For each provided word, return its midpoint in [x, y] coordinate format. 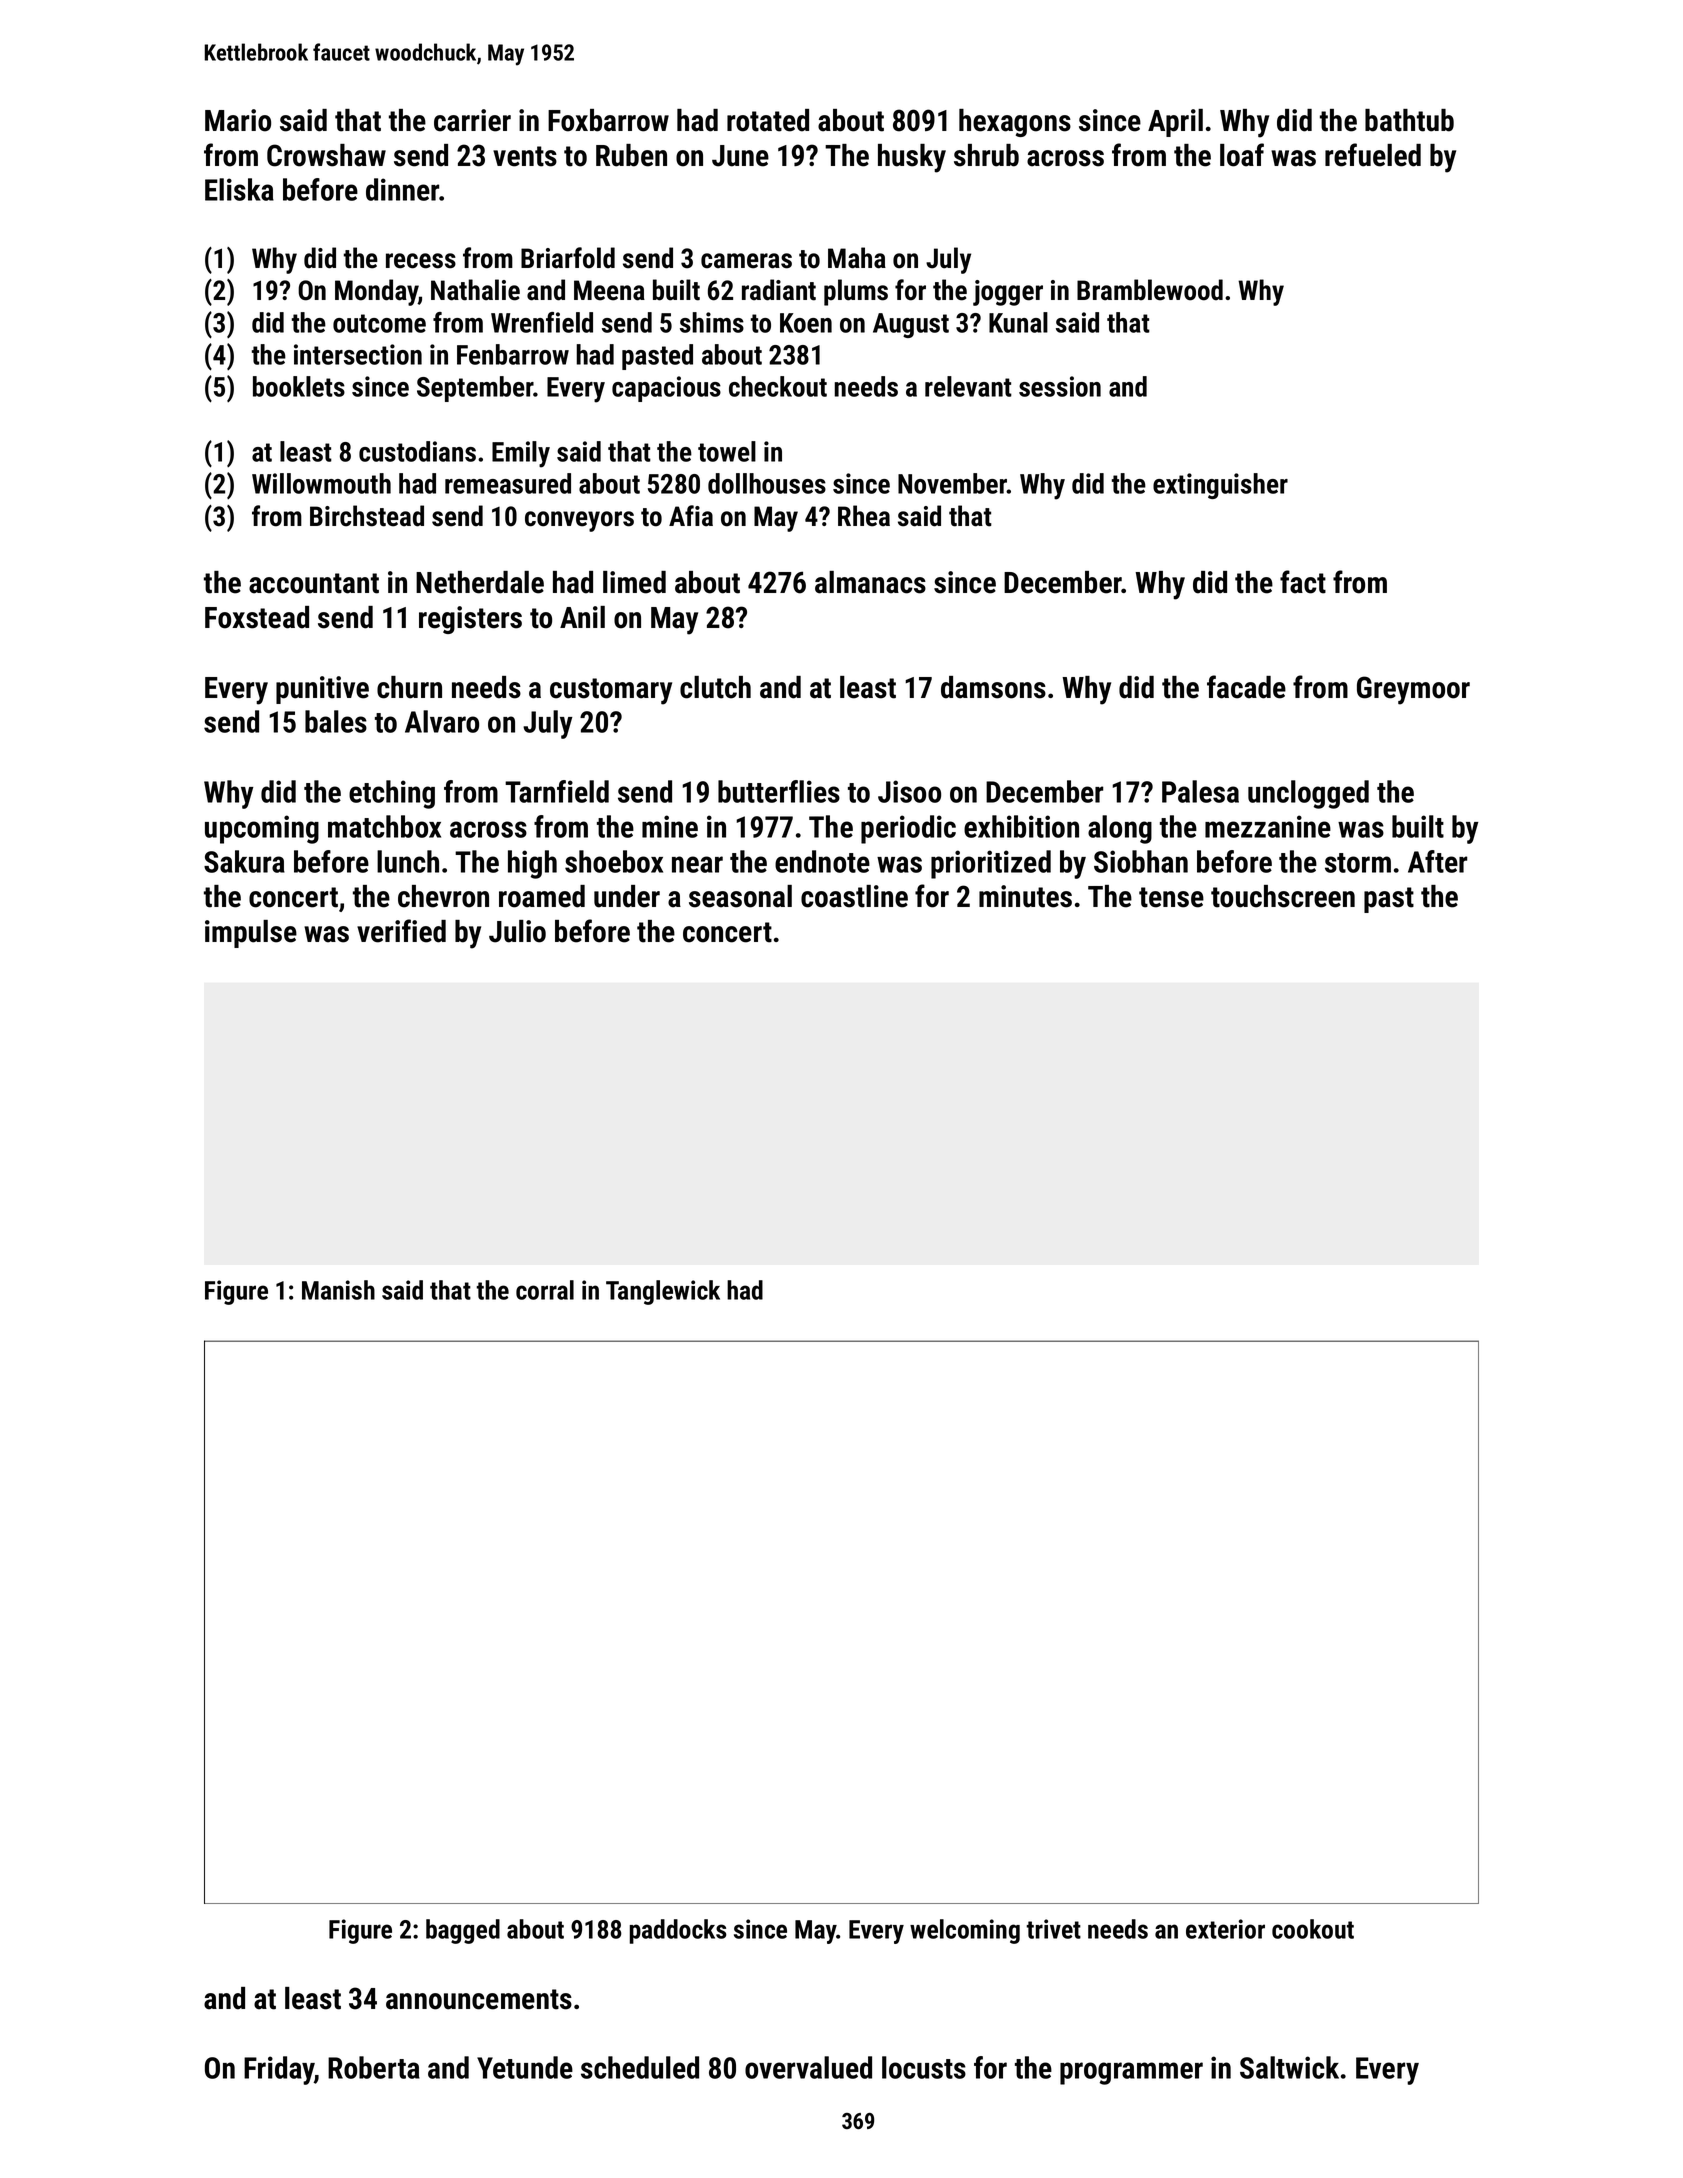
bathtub [1409, 120]
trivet [1053, 1929]
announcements [479, 1999]
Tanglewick [663, 1292]
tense [1171, 897]
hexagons [1015, 123]
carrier [472, 120]
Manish [338, 1290]
